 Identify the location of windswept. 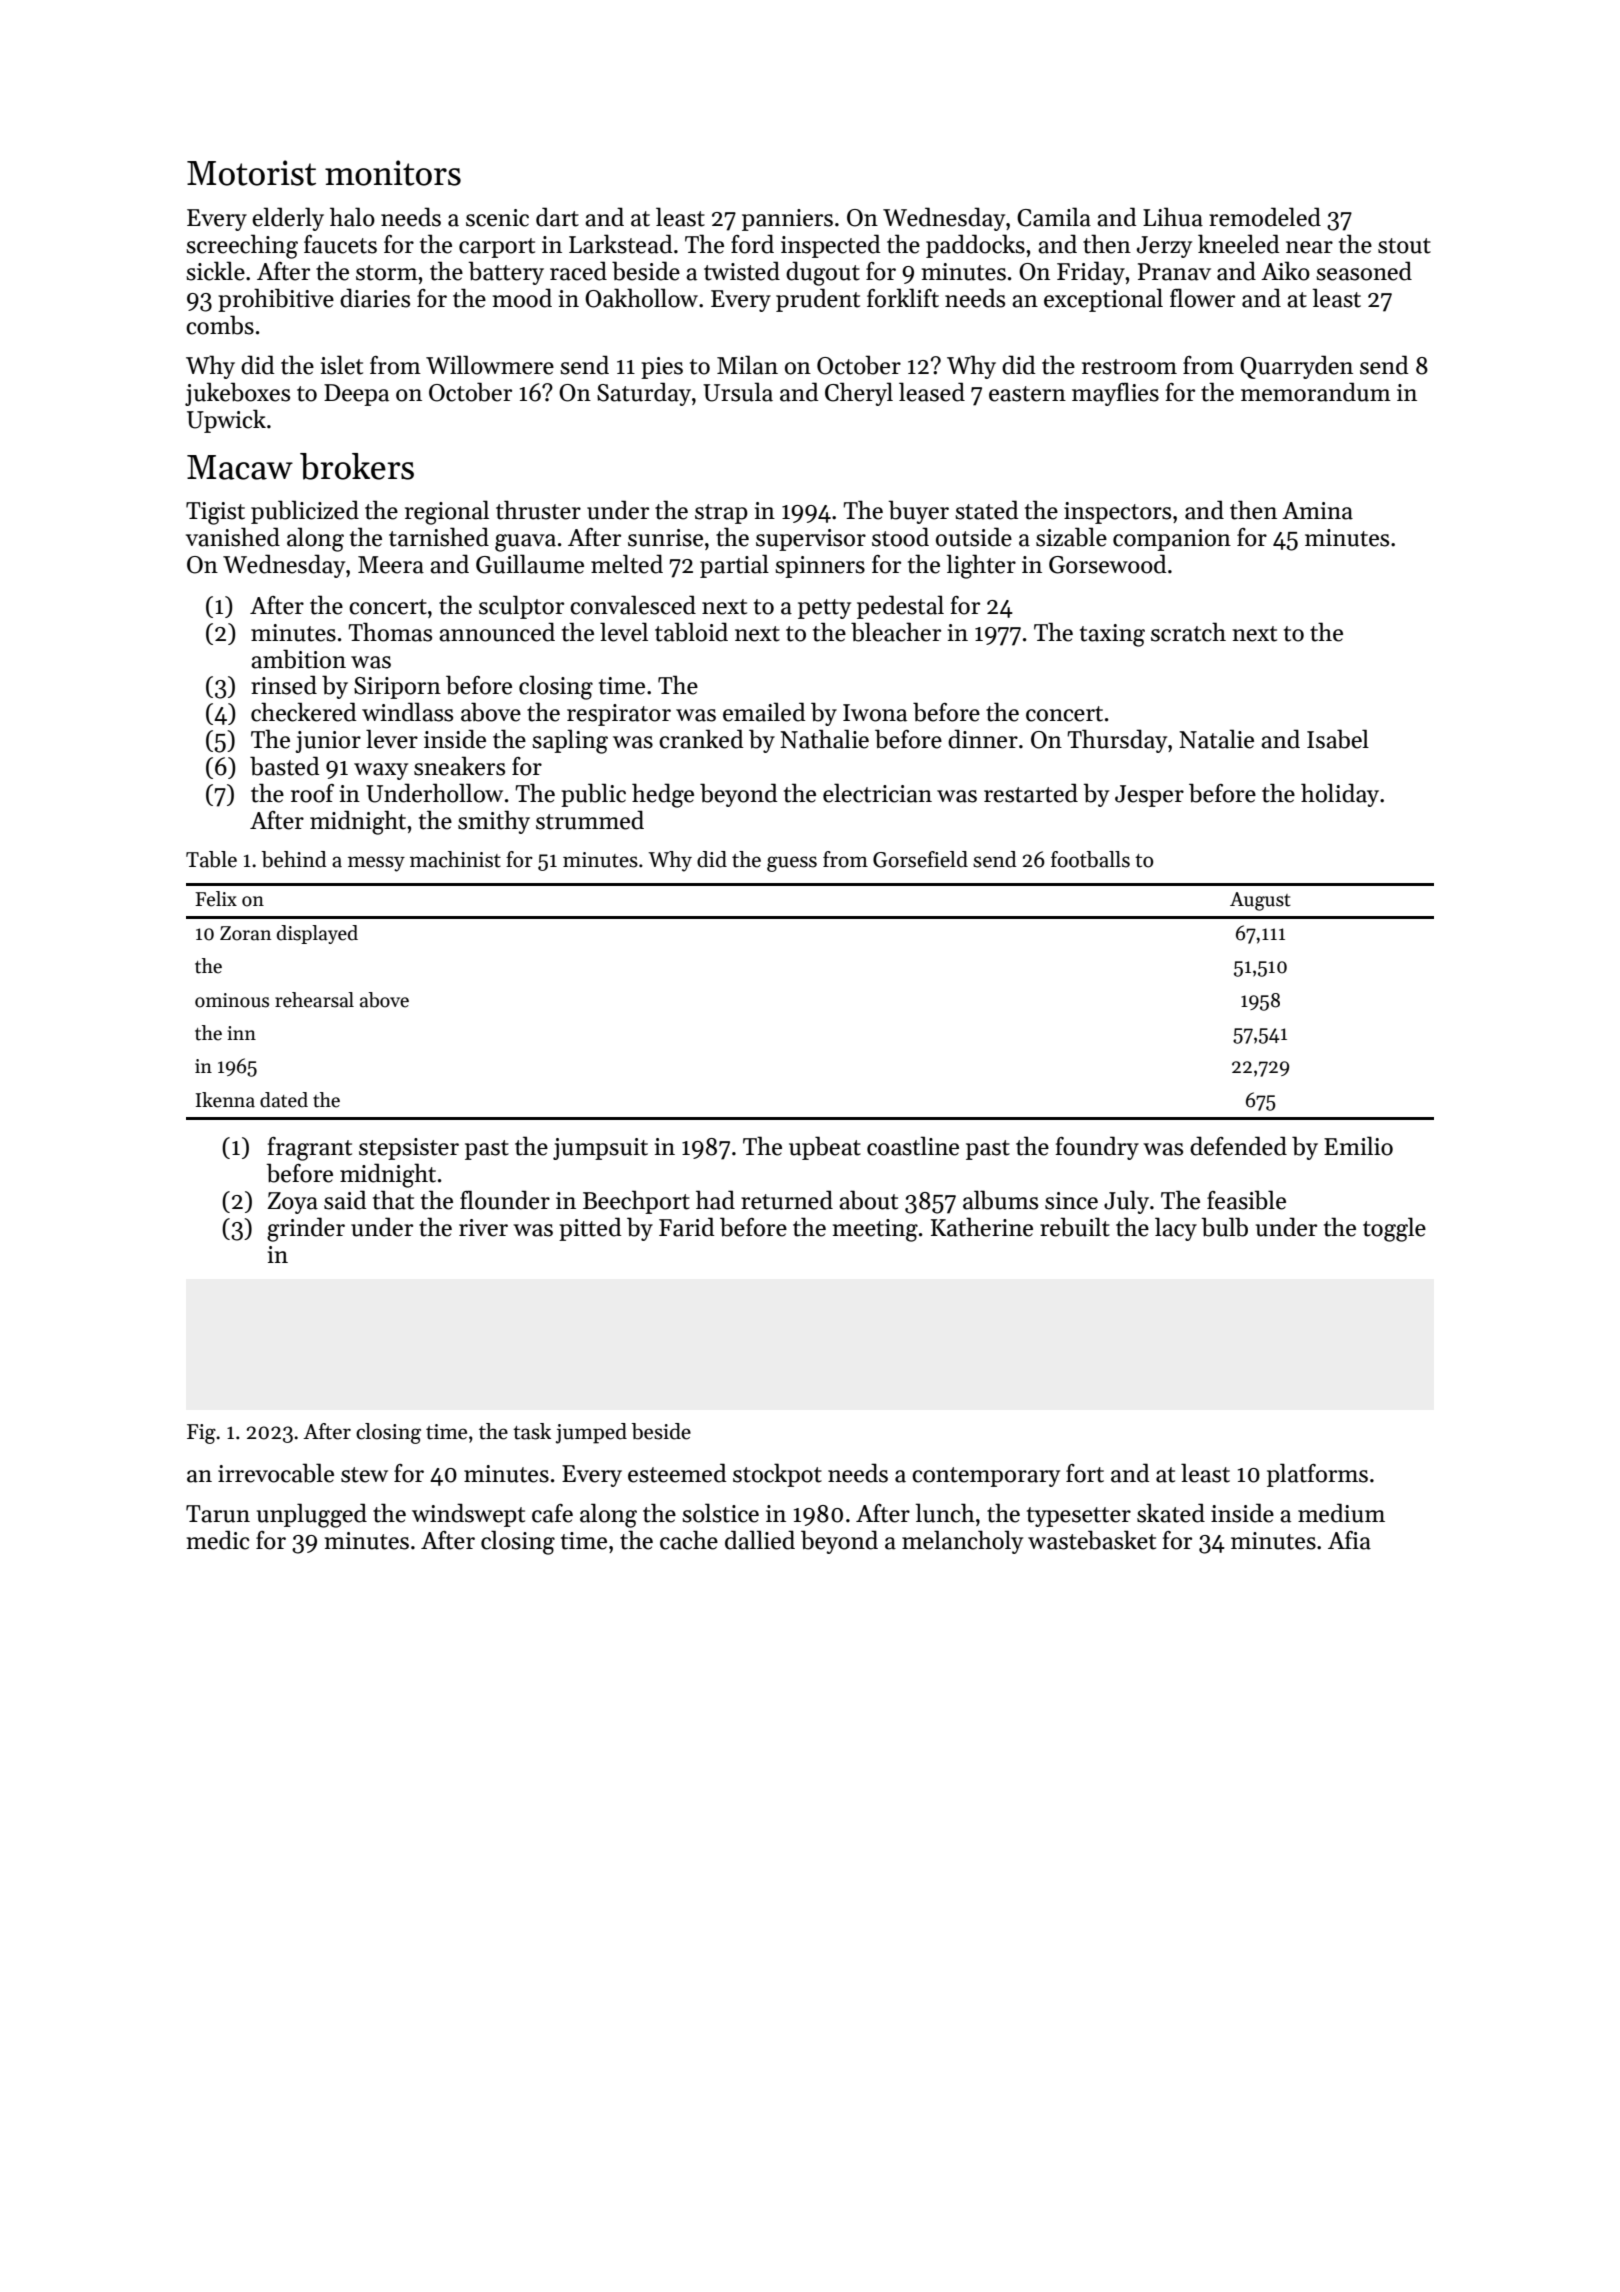
(468, 1515).
